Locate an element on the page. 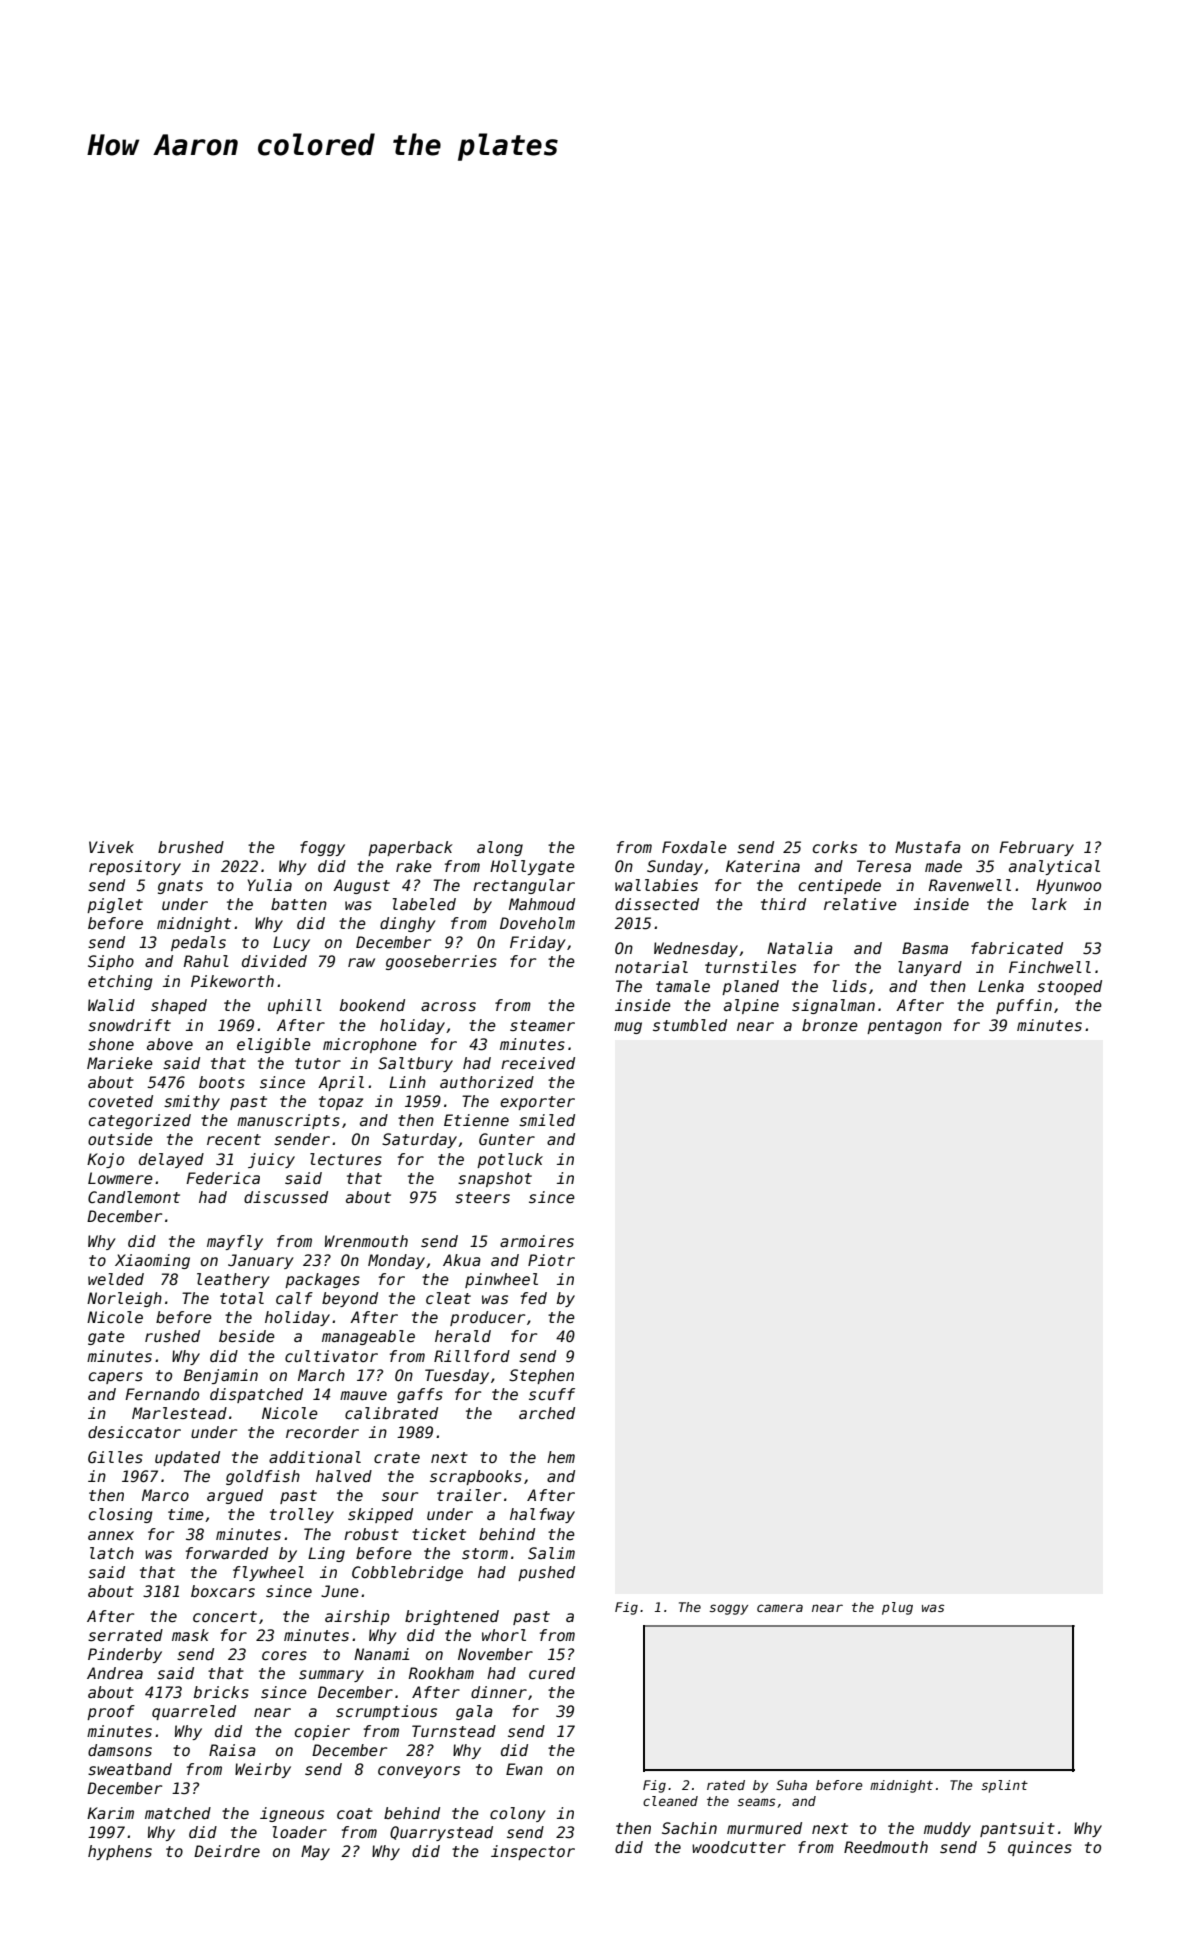 Image resolution: width=1190 pixels, height=1960 pixels. inspector is located at coordinates (533, 1852).
